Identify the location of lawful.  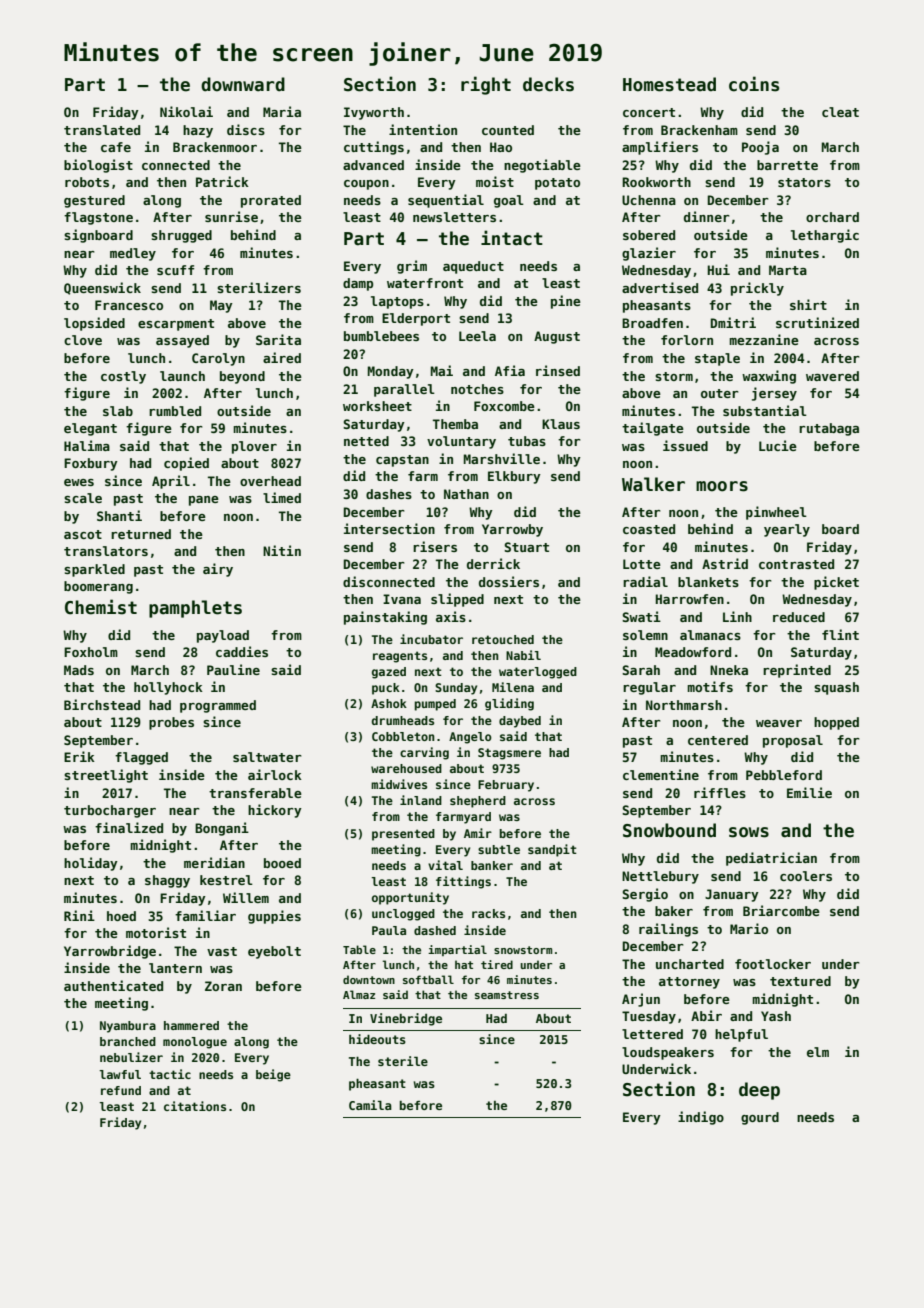
(120, 1074).
